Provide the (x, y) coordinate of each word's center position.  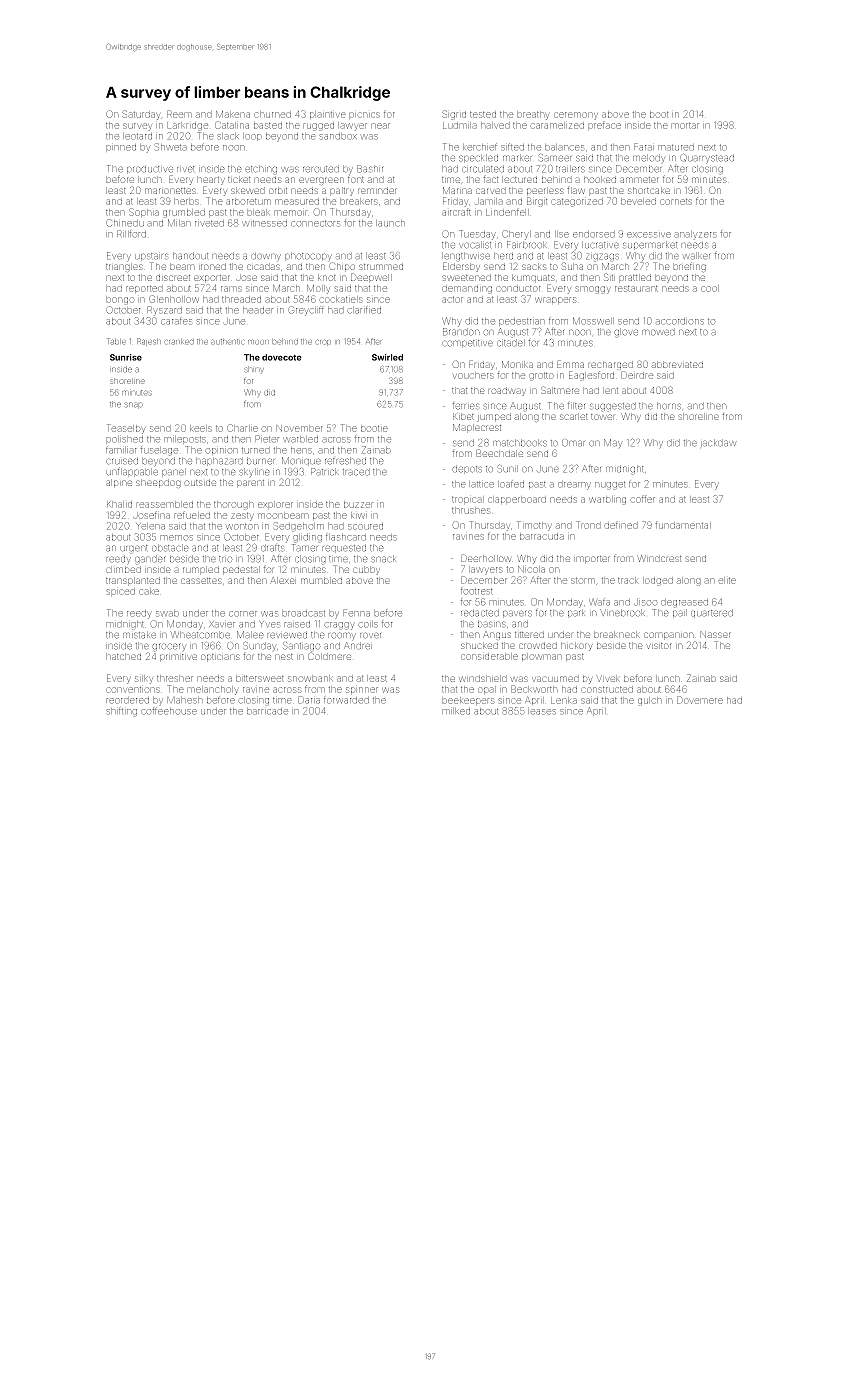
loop (252, 137)
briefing (689, 267)
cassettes (201, 581)
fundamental (683, 525)
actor (452, 299)
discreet (173, 277)
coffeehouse (169, 711)
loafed (511, 484)
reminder (377, 190)
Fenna (356, 613)
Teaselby (126, 429)
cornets (676, 201)
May (613, 443)
